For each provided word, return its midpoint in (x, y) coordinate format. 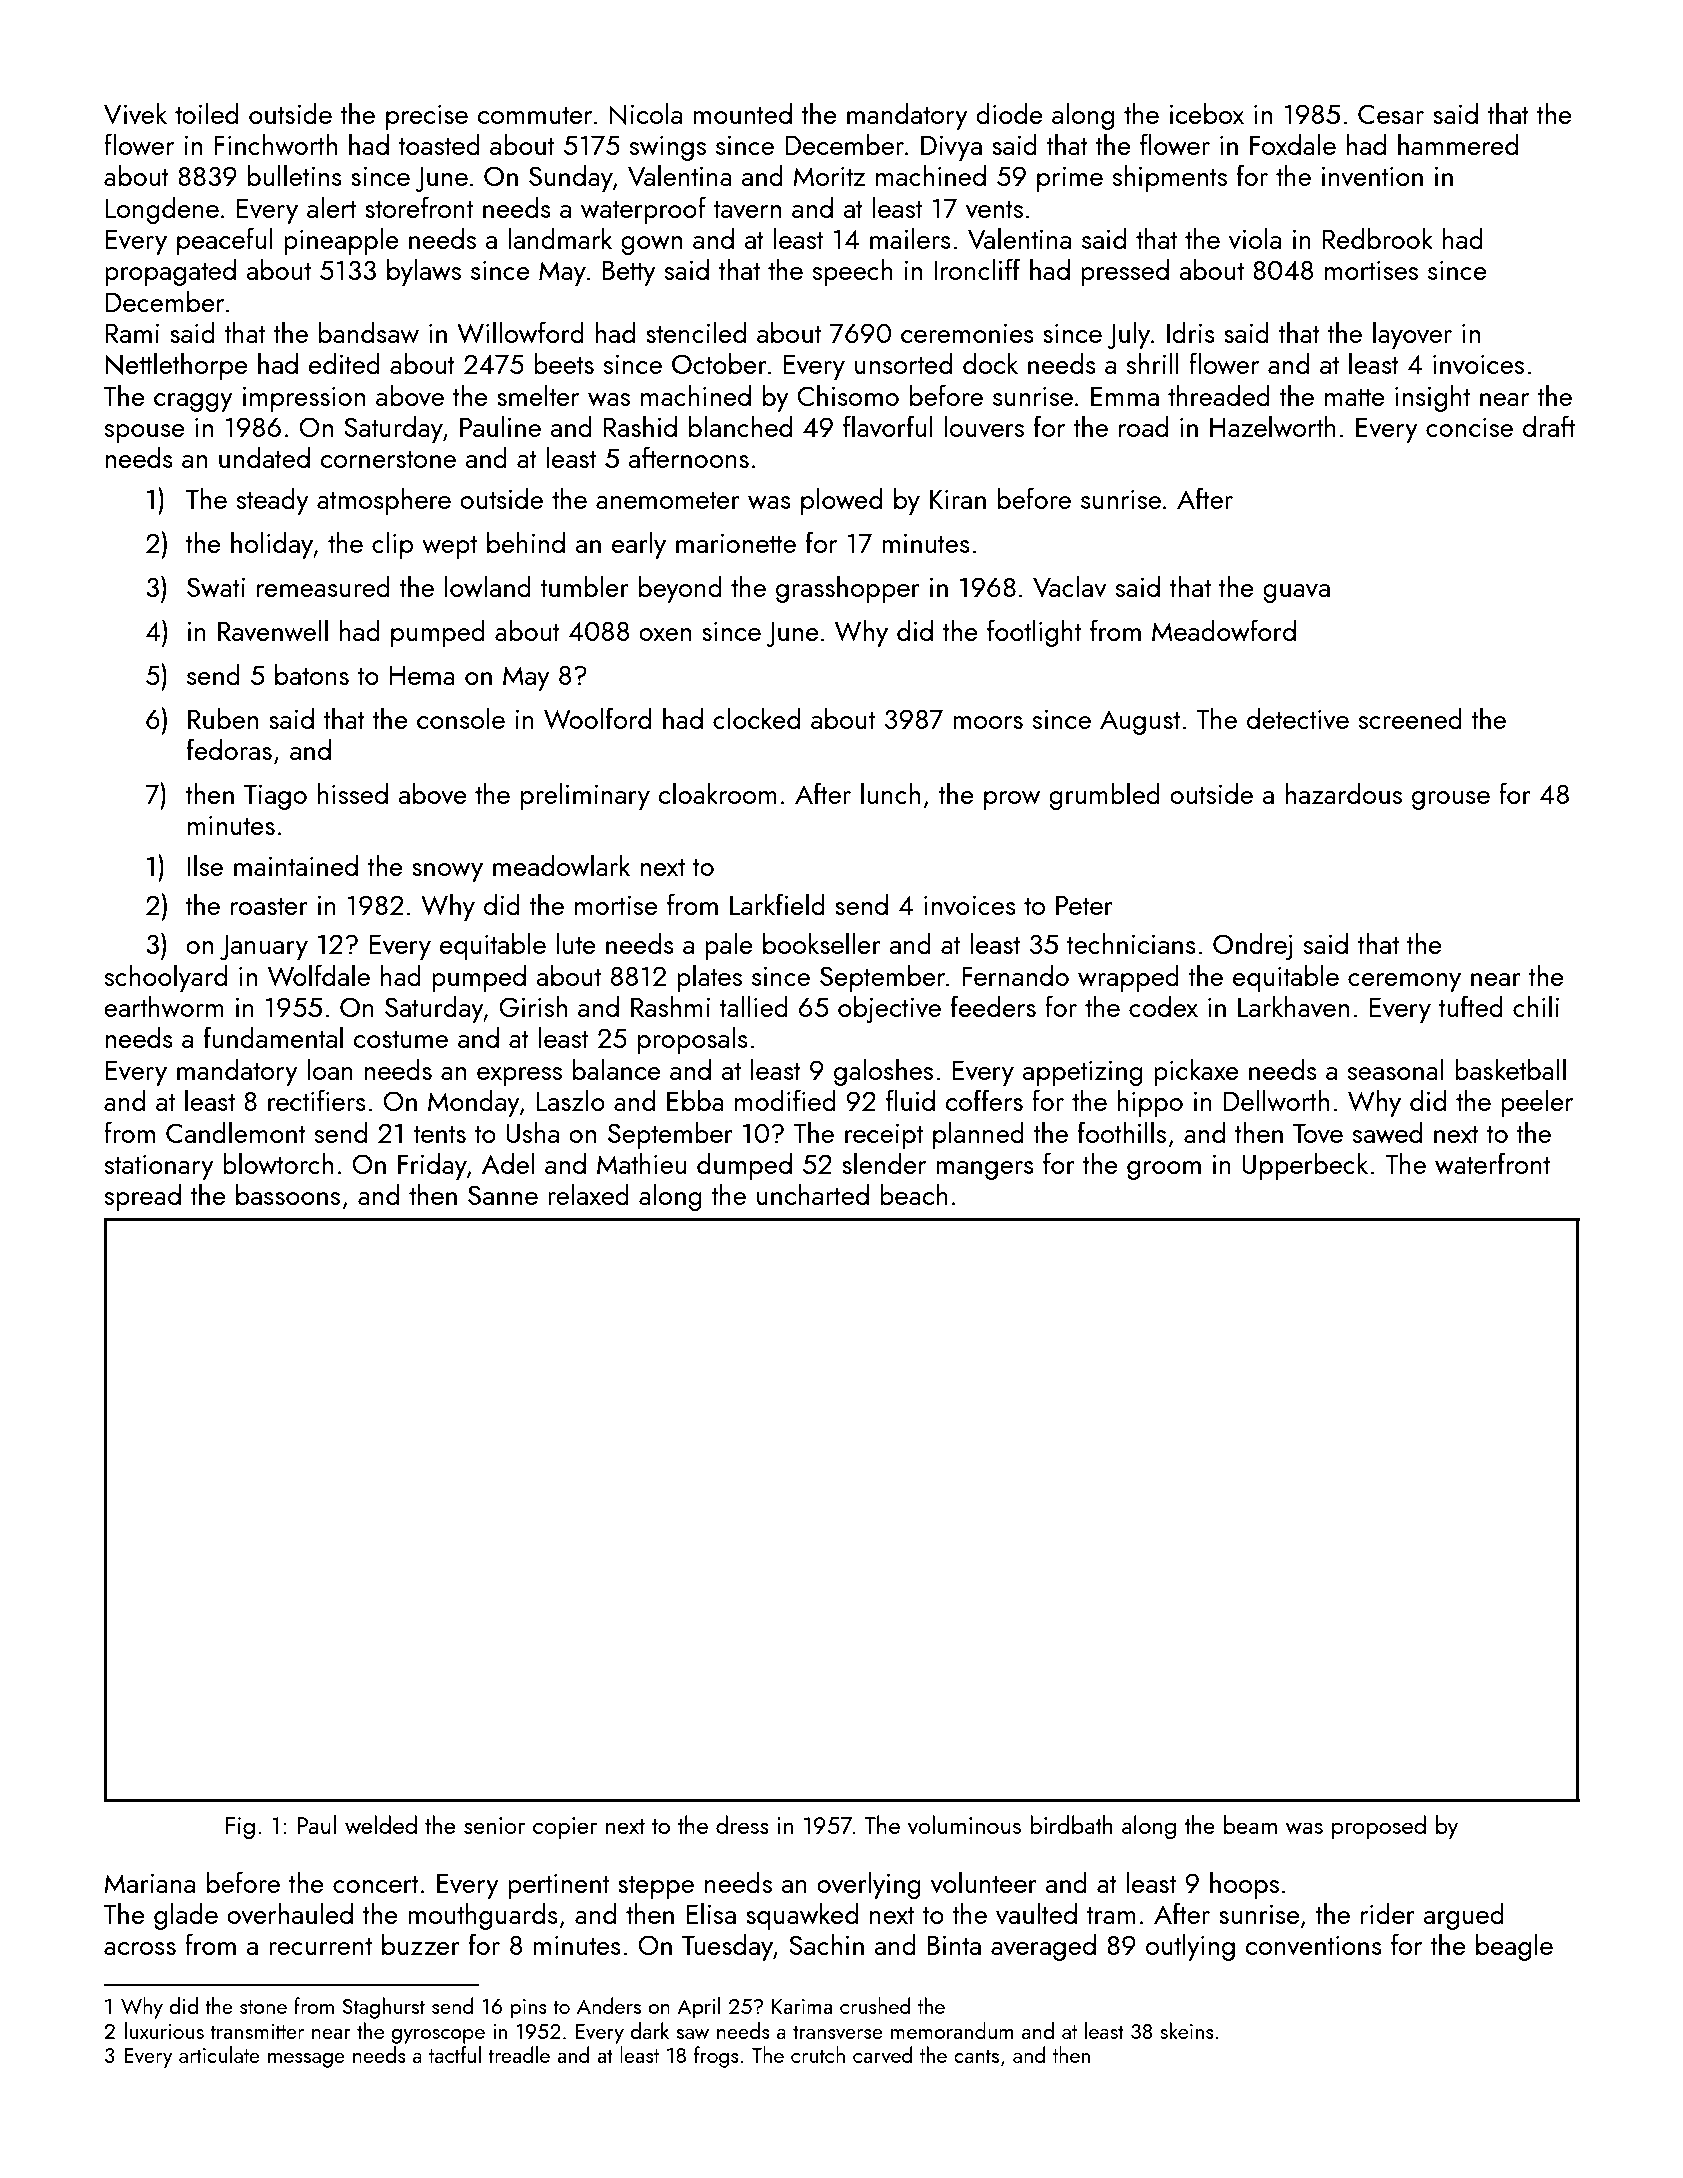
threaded (1219, 395)
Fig (240, 1828)
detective (1298, 718)
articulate (219, 2054)
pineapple (341, 241)
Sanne (503, 1195)
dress (742, 1824)
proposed (1379, 1827)
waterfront (1492, 1163)
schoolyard (166, 978)
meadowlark (561, 865)
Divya (951, 148)
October (719, 363)
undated (264, 457)
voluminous (964, 1824)
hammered (1458, 144)
